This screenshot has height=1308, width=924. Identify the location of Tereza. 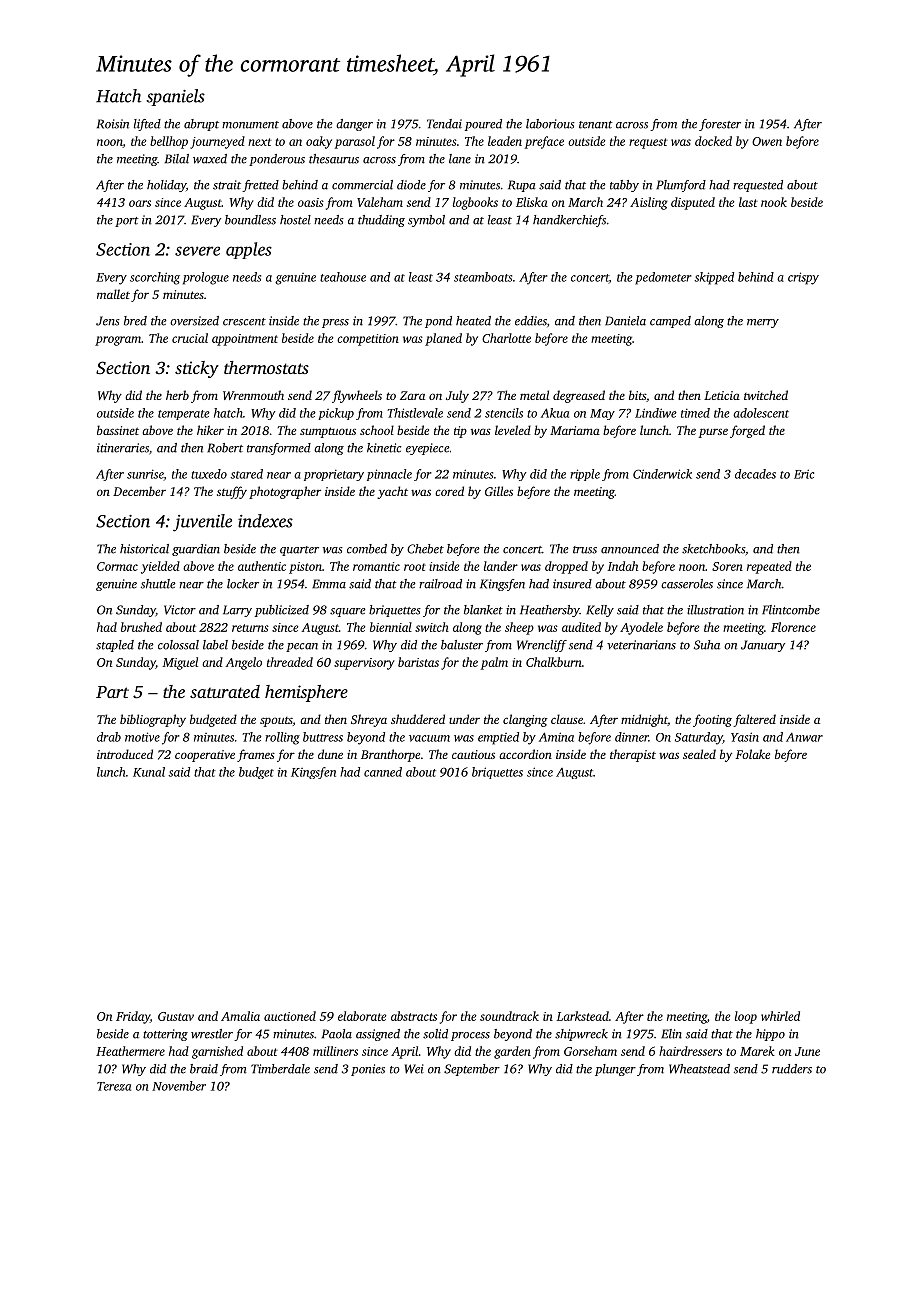
(114, 1086).
